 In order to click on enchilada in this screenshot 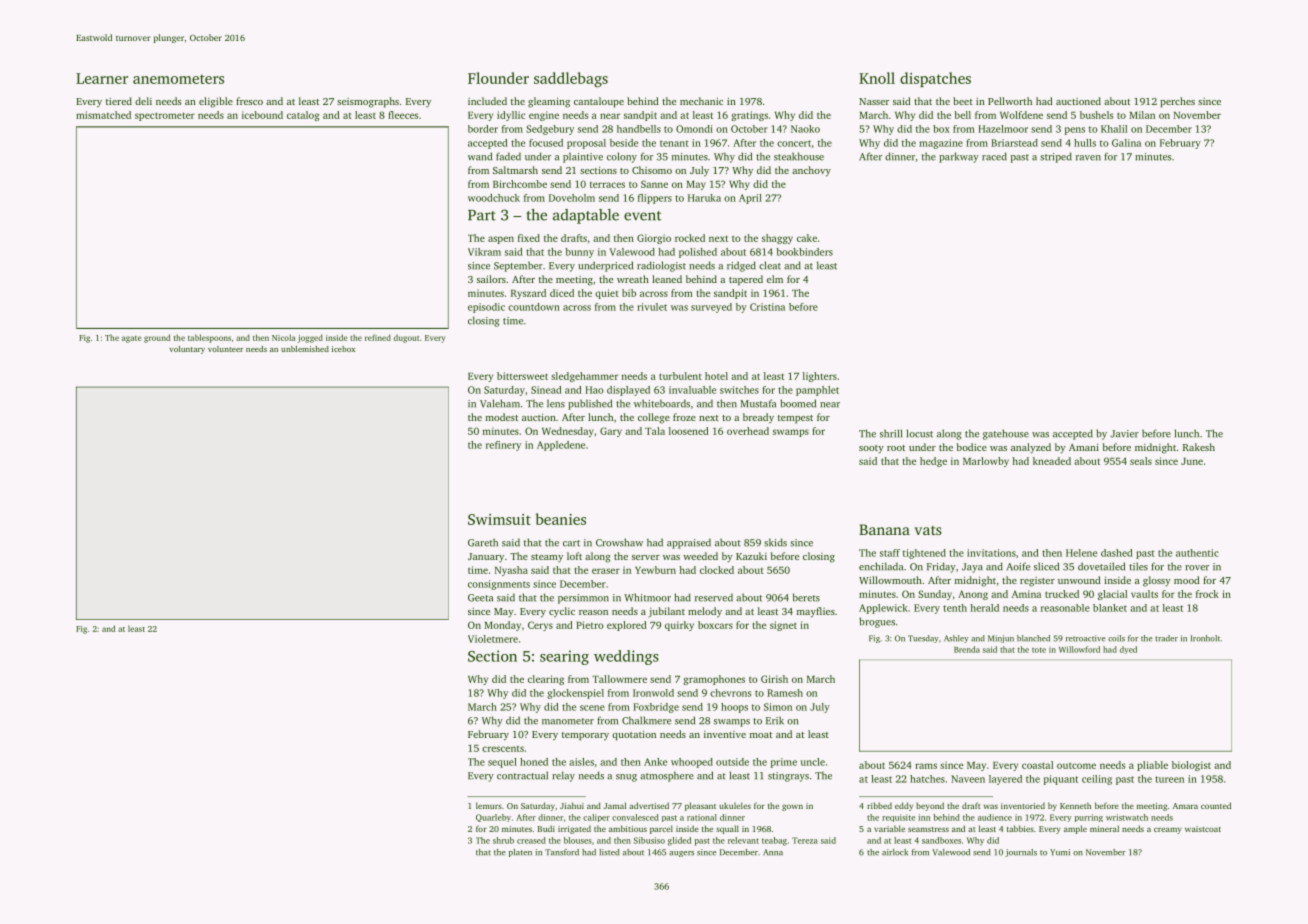, I will do `click(881, 566)`.
